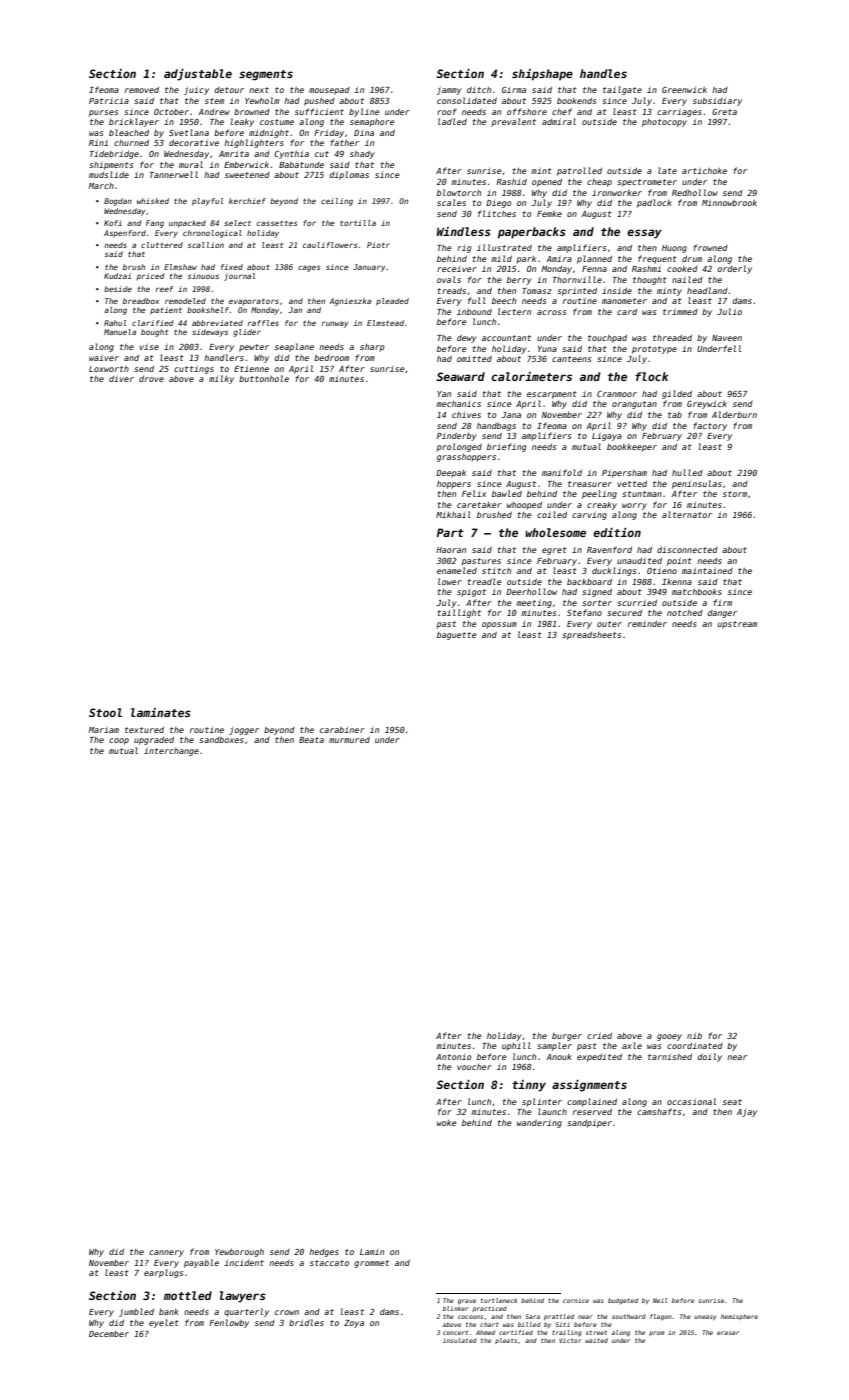 Image resolution: width=849 pixels, height=1400 pixels. Describe the element at coordinates (349, 740) in the screenshot. I see `murmured` at that location.
